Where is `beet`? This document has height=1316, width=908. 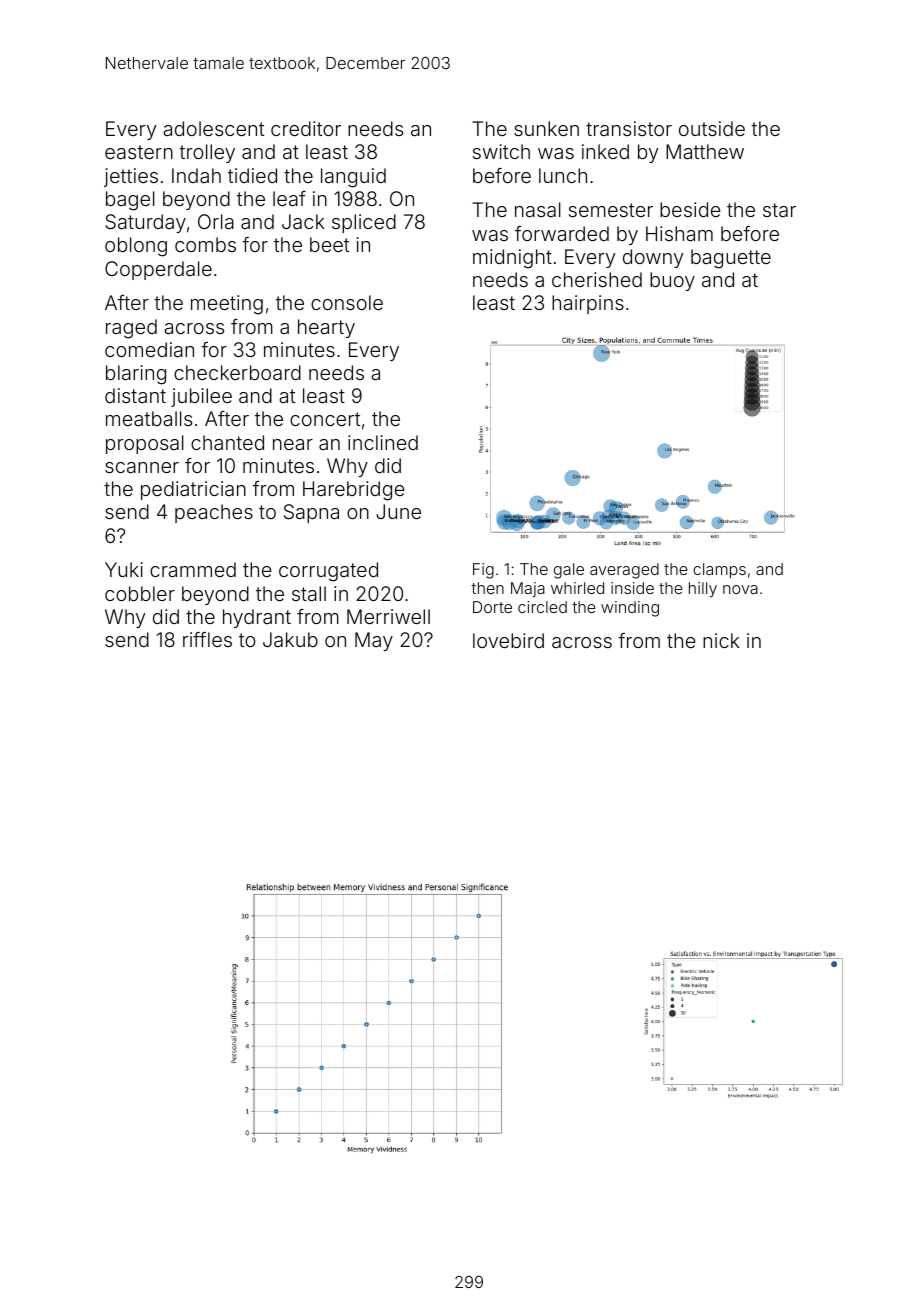
beet is located at coordinates (329, 244).
